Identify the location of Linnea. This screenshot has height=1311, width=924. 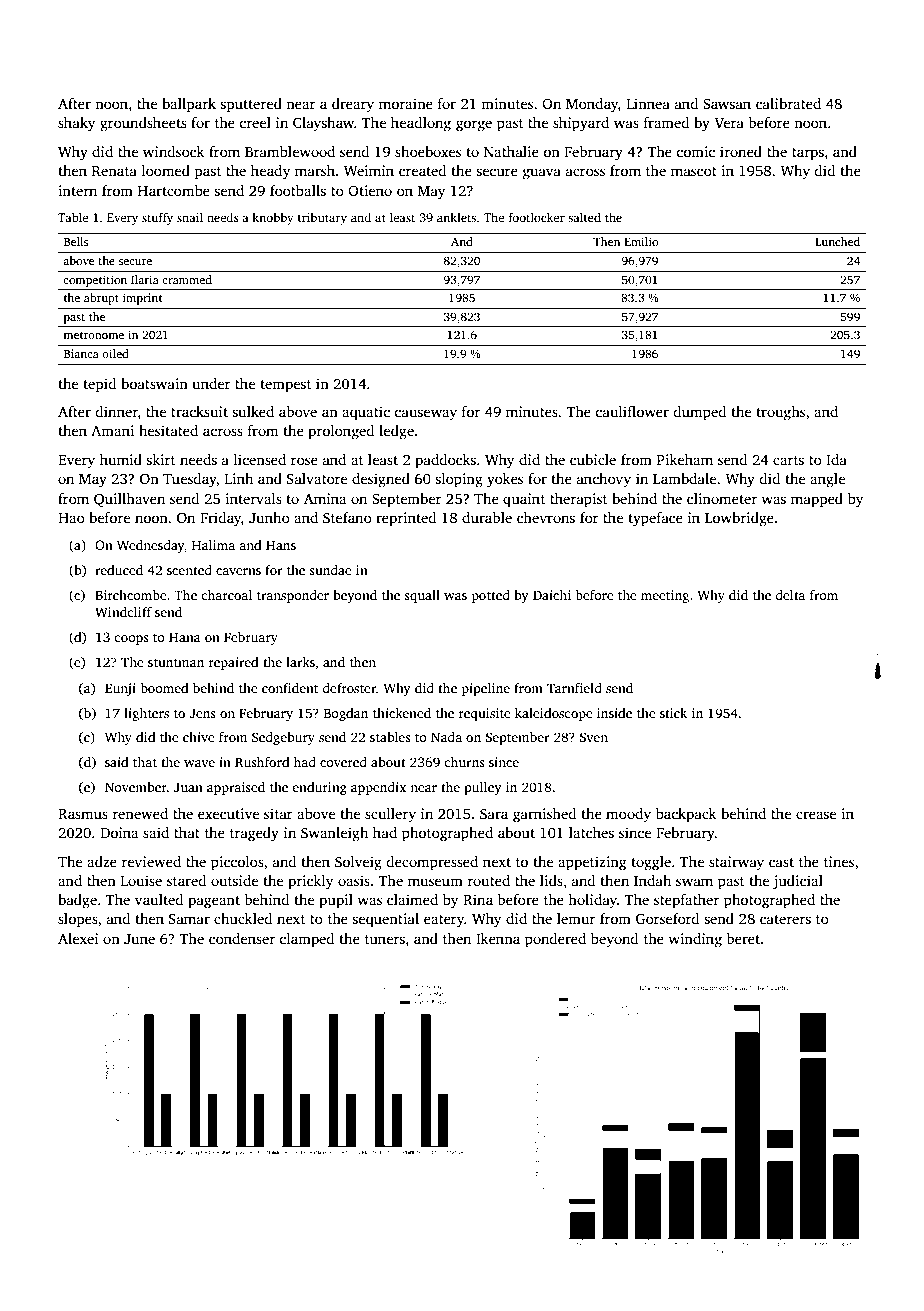
(648, 103).
